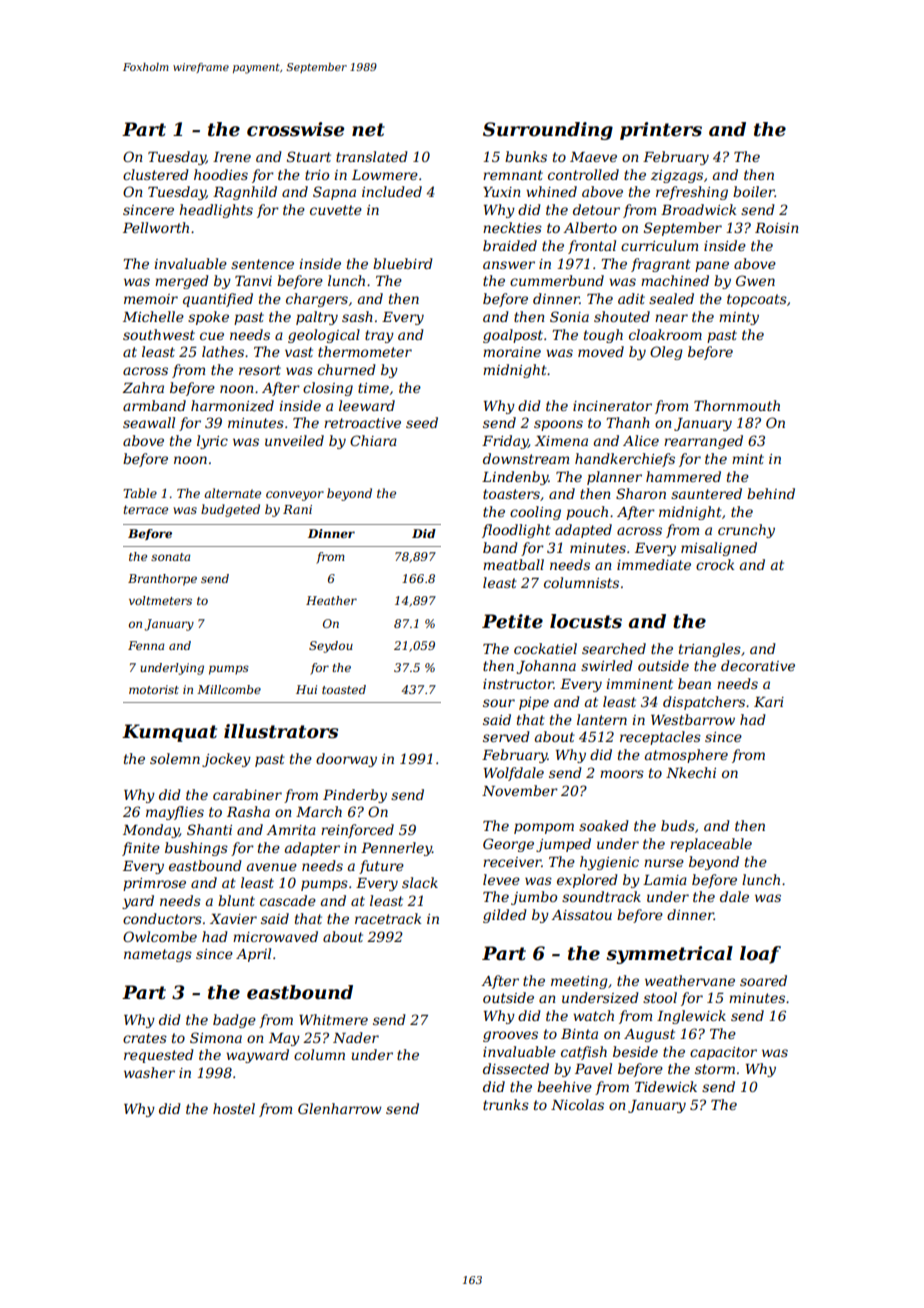  What do you see at coordinates (691, 772) in the screenshot?
I see `Nkechi` at bounding box center [691, 772].
